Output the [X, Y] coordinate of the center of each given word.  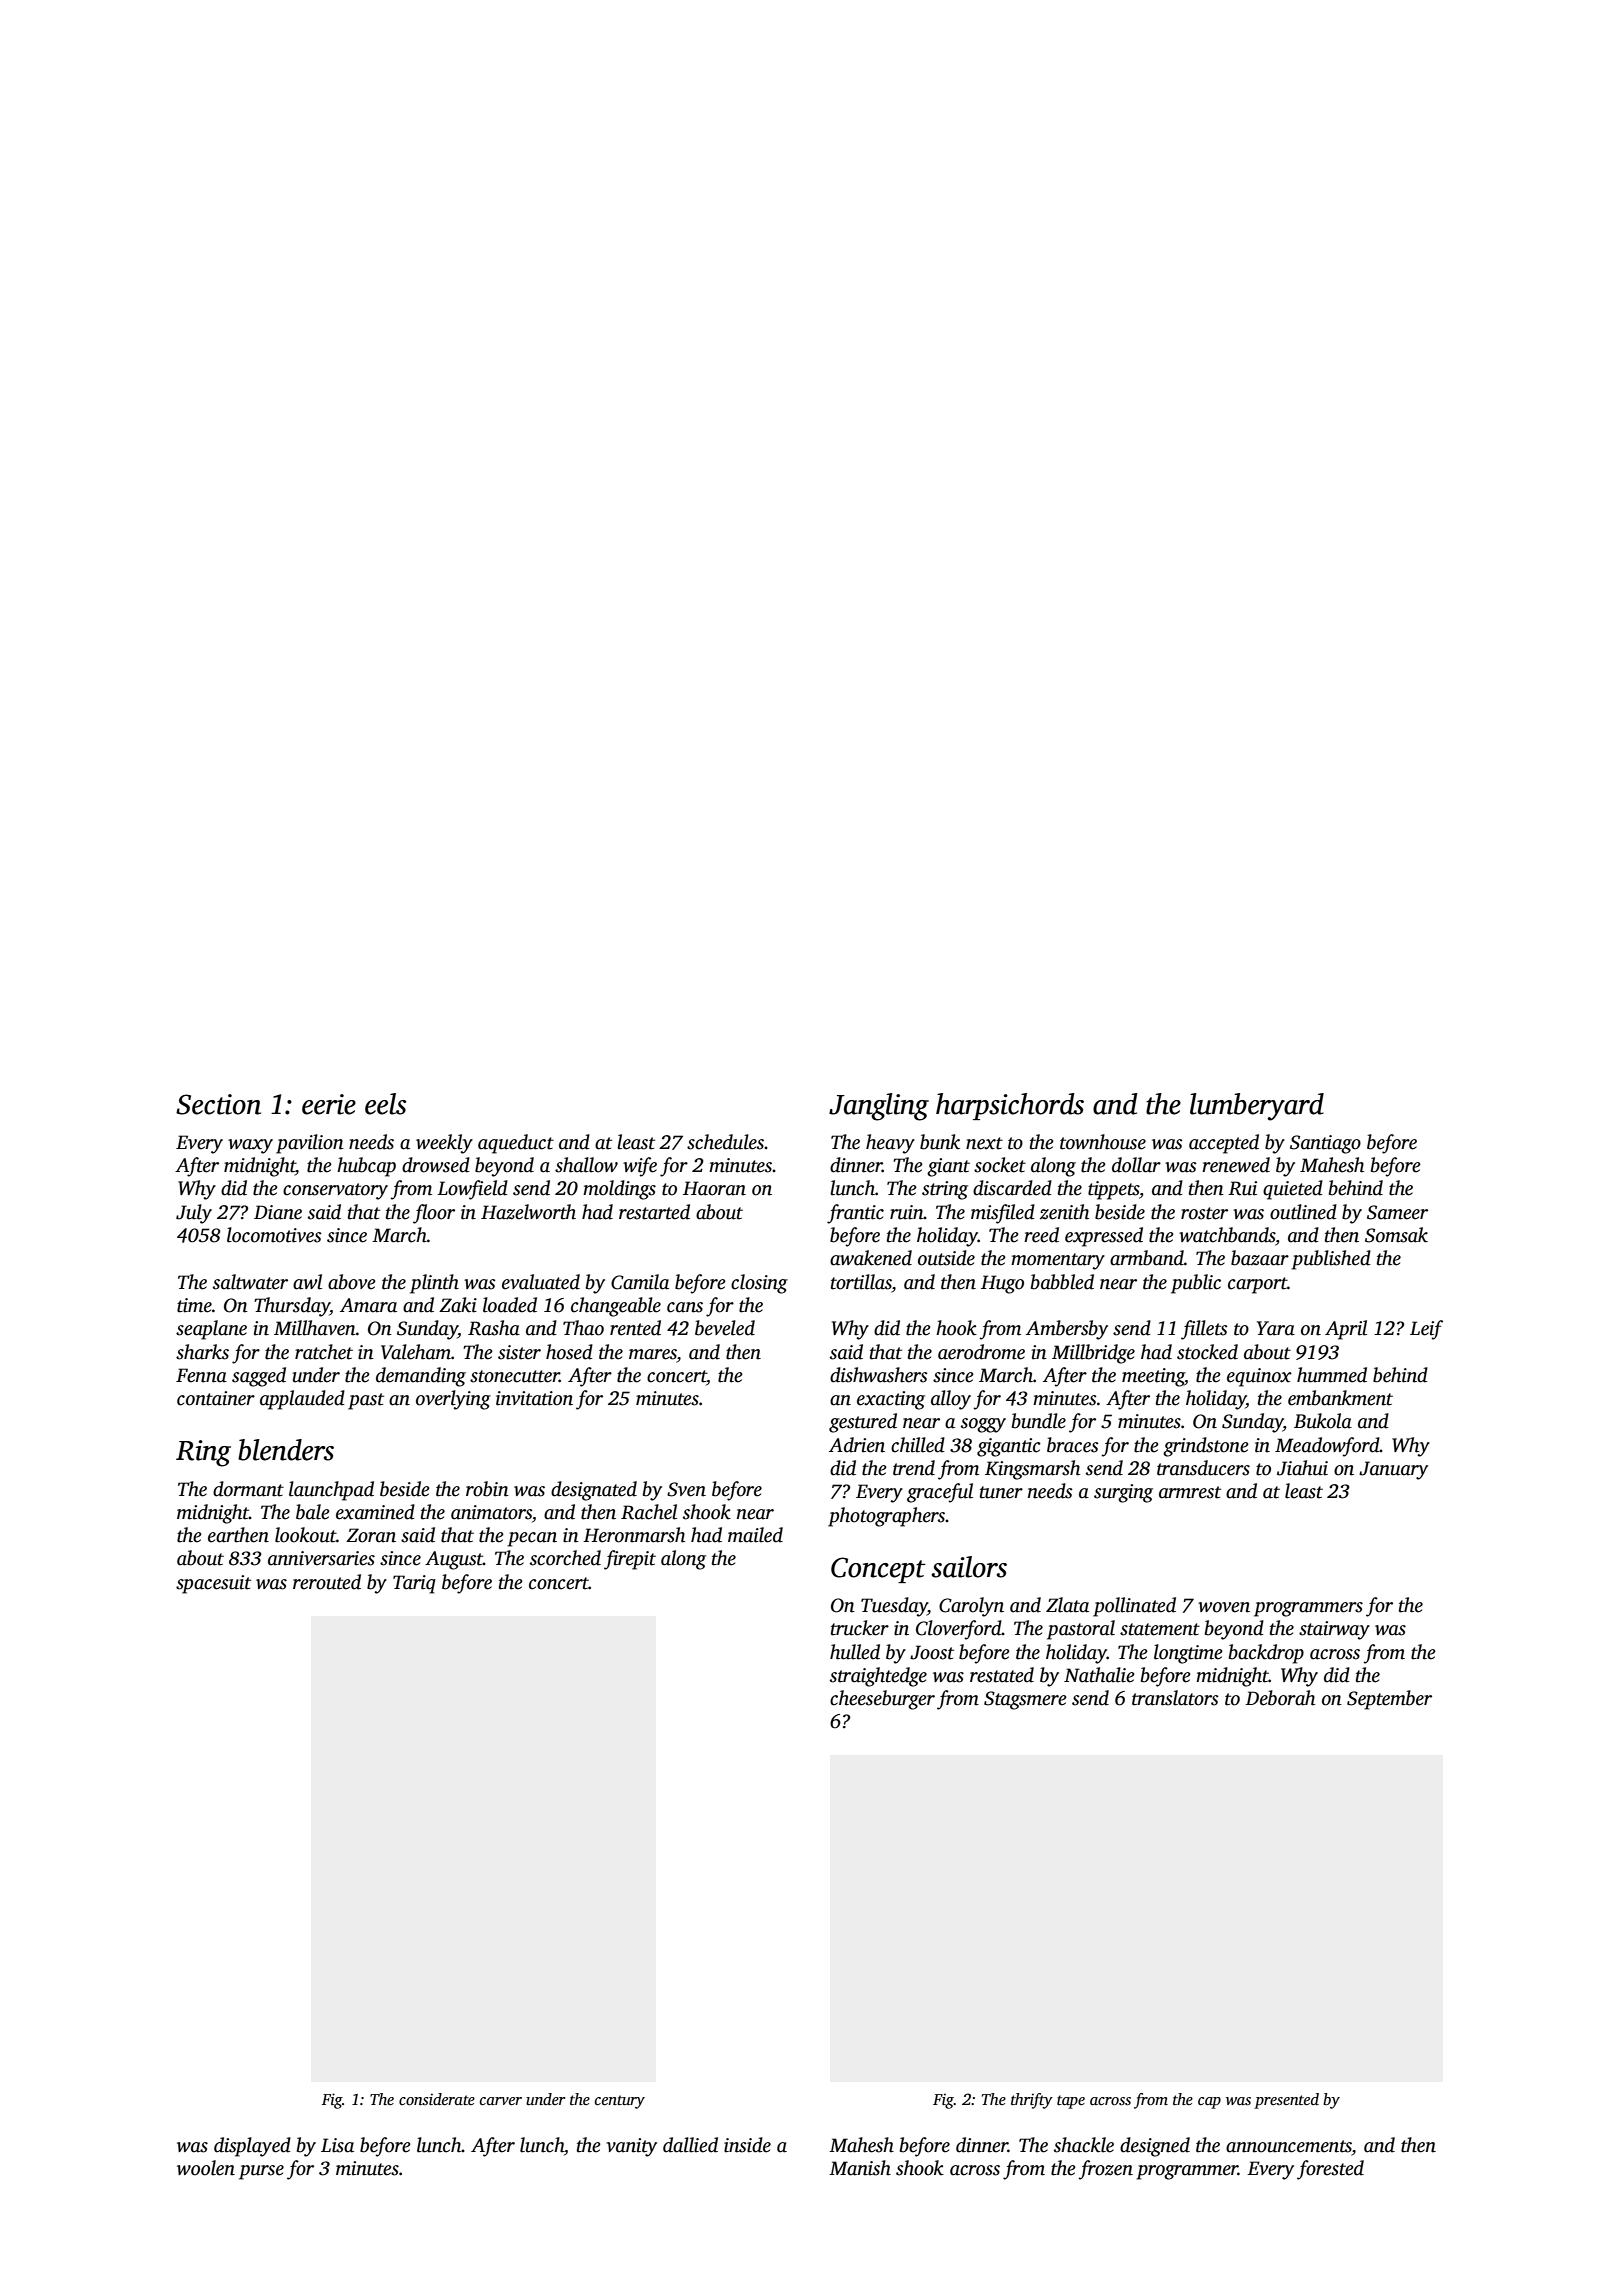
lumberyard [1257, 1107]
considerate [437, 2099]
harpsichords [1010, 1106]
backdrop [1266, 1654]
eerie [329, 1104]
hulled [855, 1652]
